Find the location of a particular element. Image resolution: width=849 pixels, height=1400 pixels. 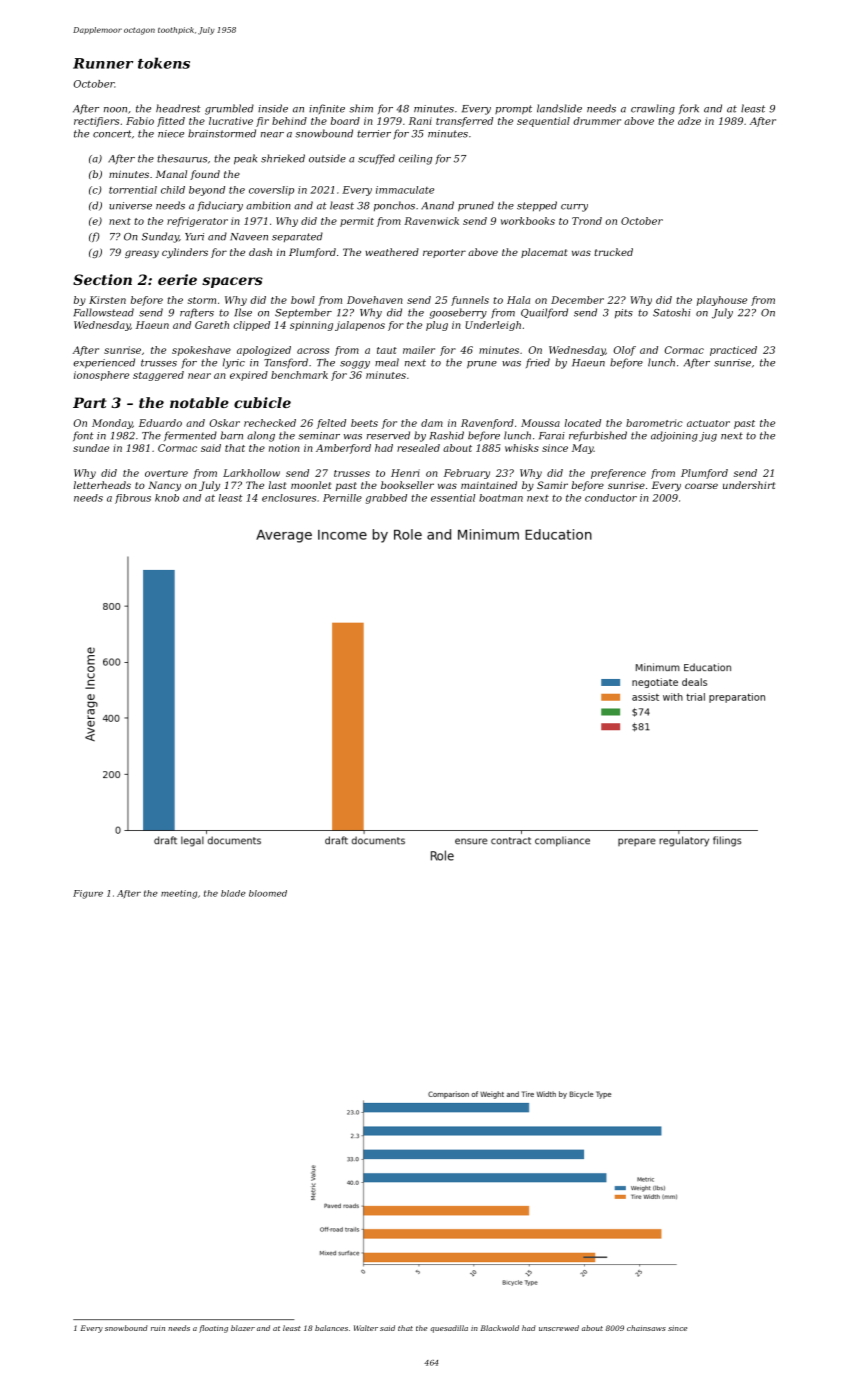

floating is located at coordinates (213, 1329).
